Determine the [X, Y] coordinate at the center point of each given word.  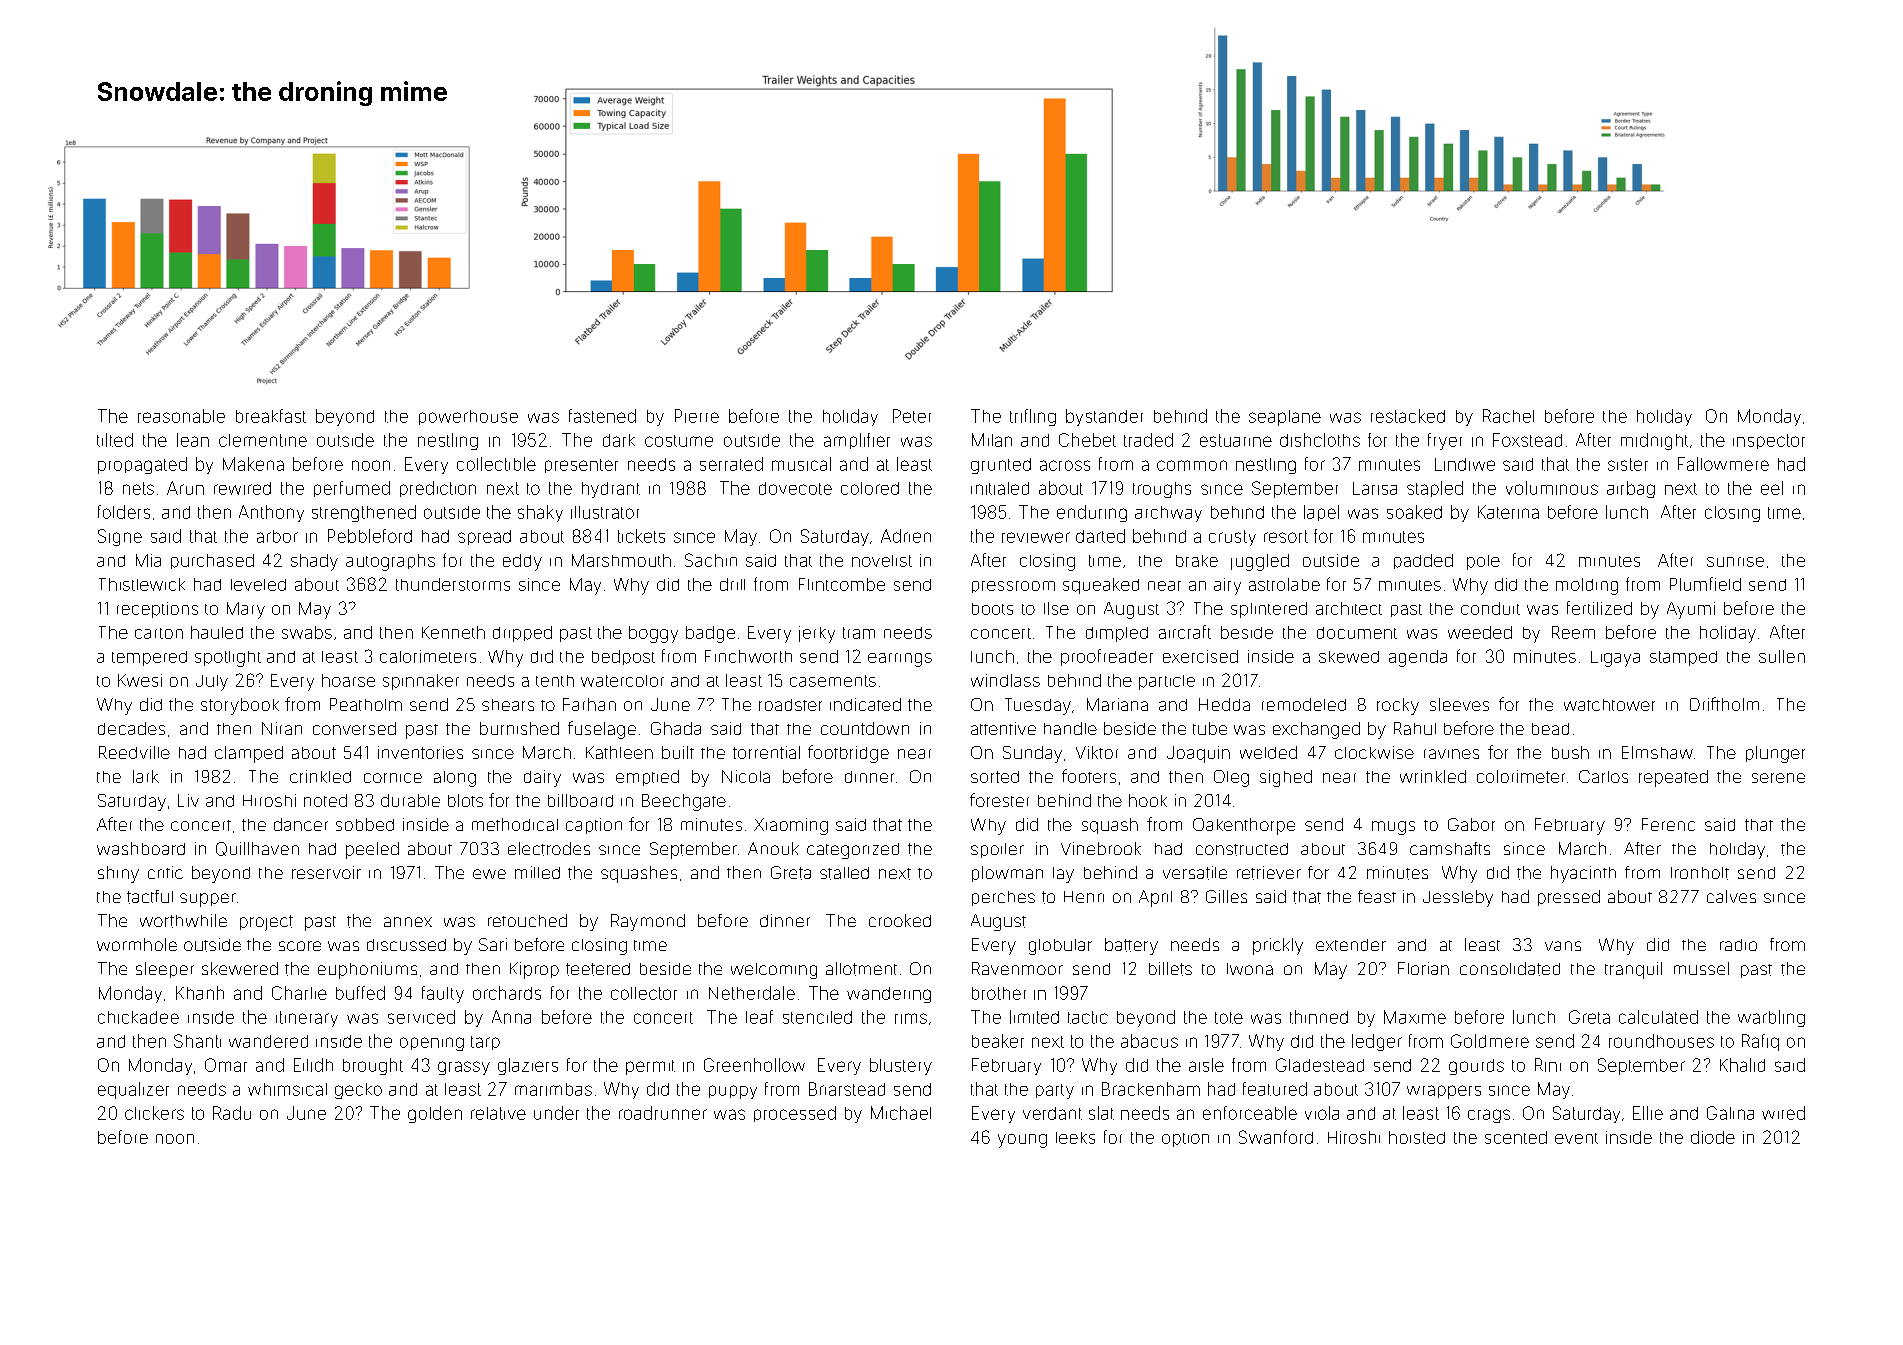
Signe [120, 537]
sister [1628, 464]
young [1022, 1141]
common [1192, 465]
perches [1003, 898]
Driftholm [1724, 704]
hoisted [1417, 1137]
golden [435, 1114]
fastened [602, 416]
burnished [519, 728]
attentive [1003, 728]
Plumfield [1705, 584]
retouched [527, 920]
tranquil [1633, 970]
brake [1197, 561]
